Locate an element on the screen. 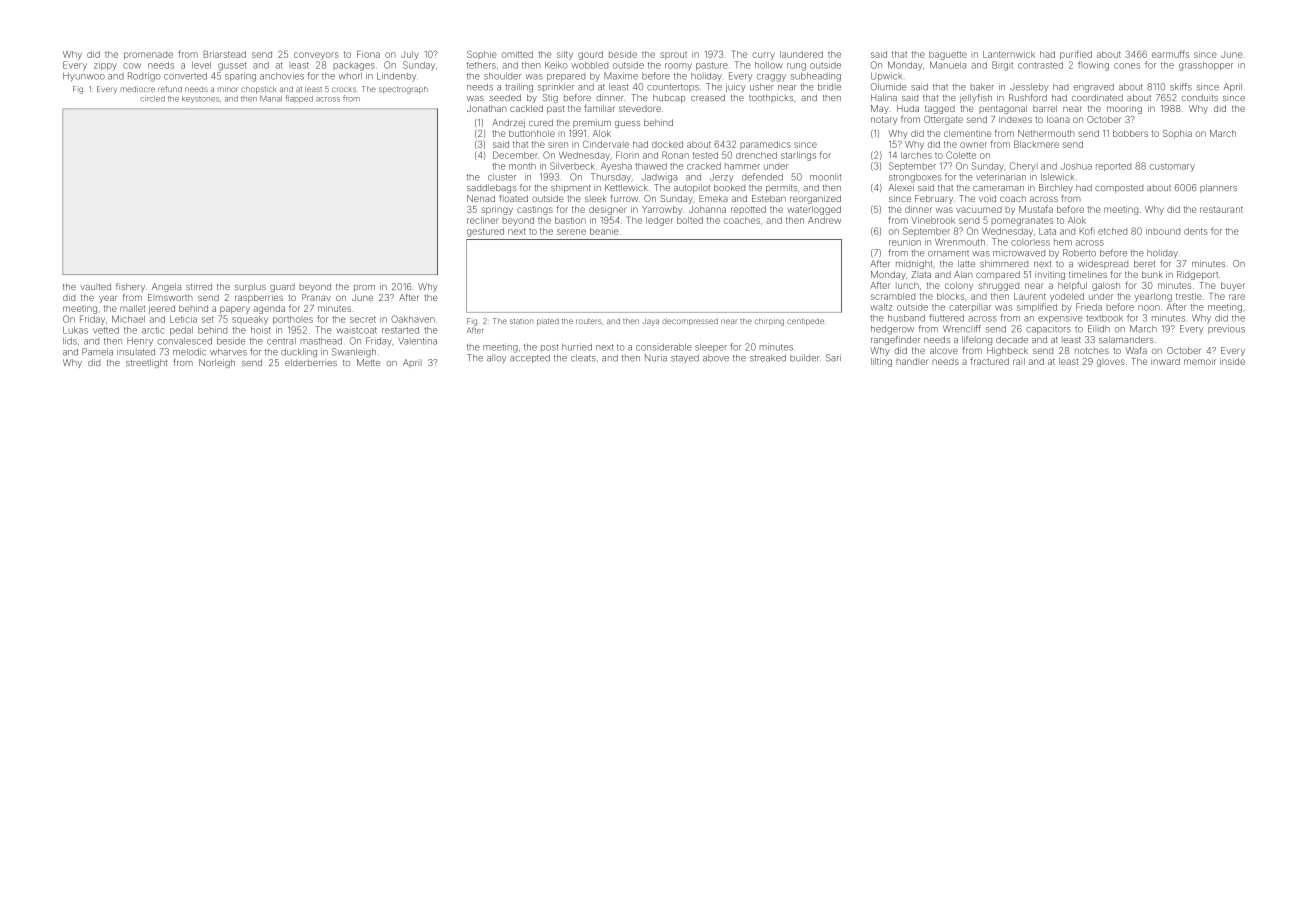 The width and height of the screenshot is (1308, 924). earmuffs is located at coordinates (1170, 54).
